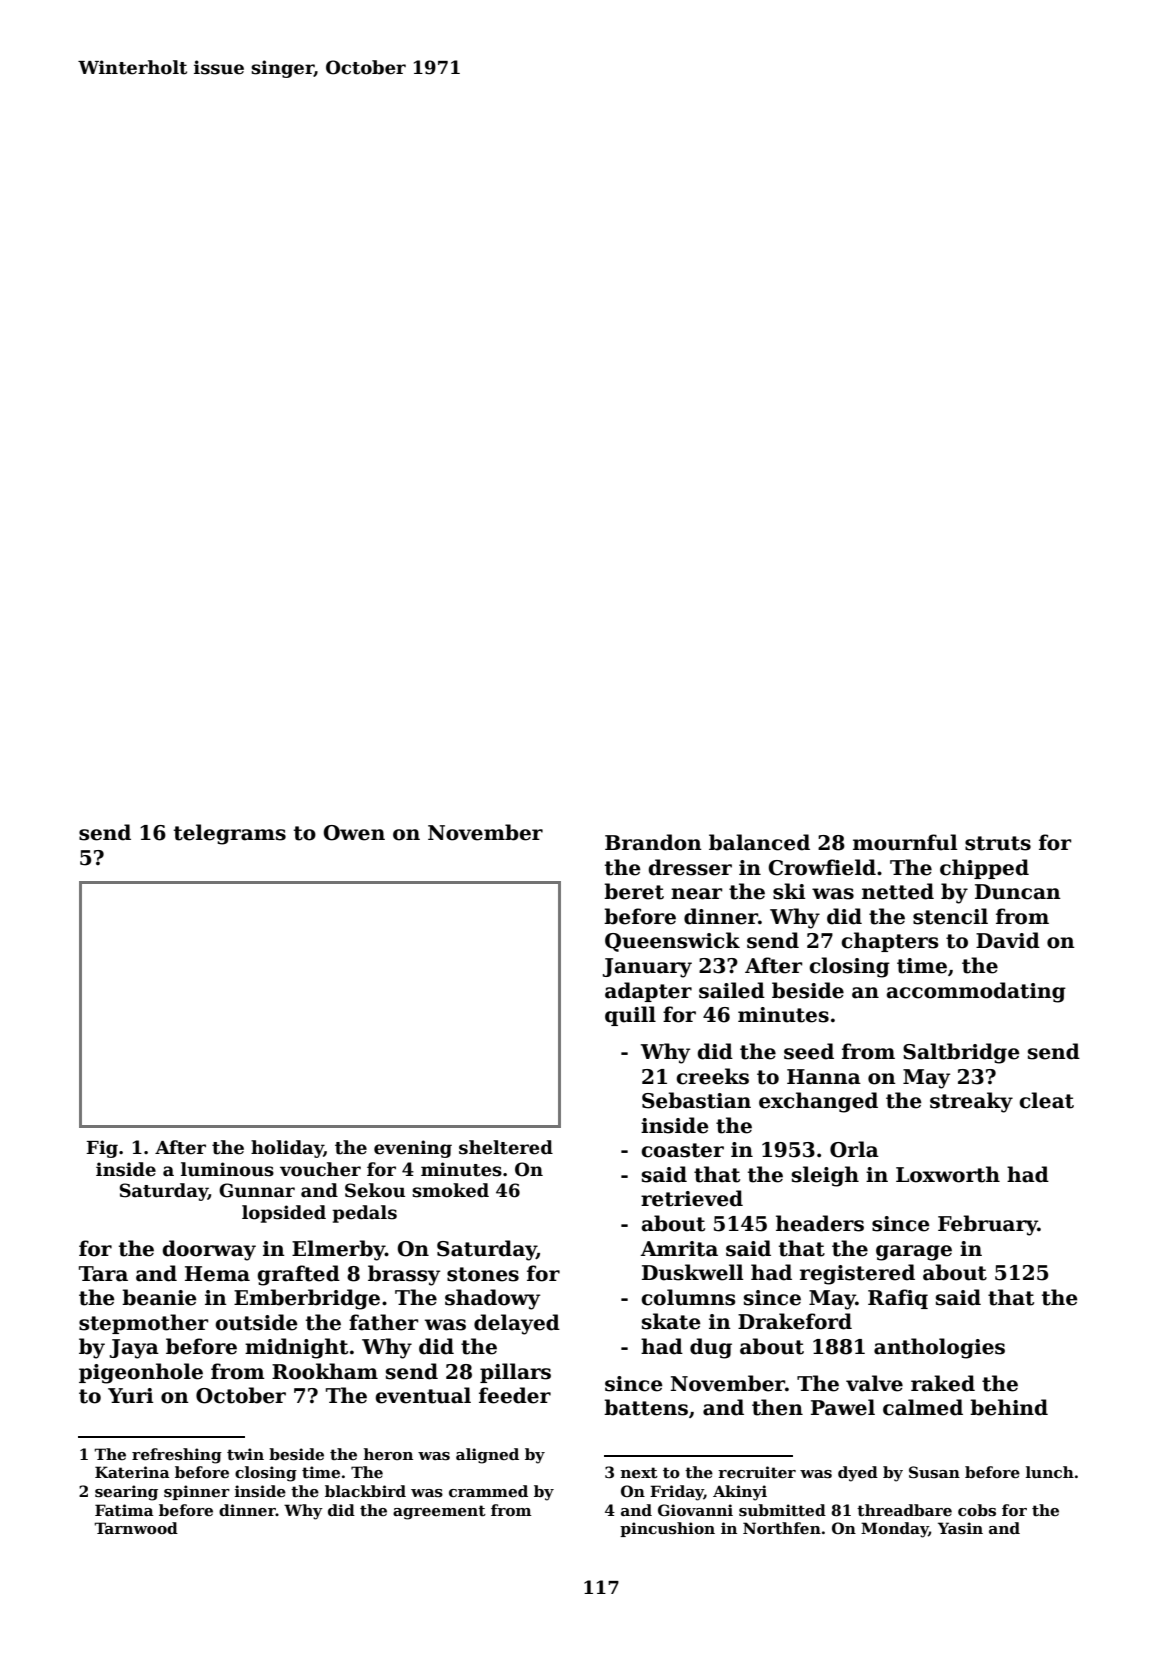 This page has height=1654, width=1165. I want to click on coaster, so click(682, 1150).
